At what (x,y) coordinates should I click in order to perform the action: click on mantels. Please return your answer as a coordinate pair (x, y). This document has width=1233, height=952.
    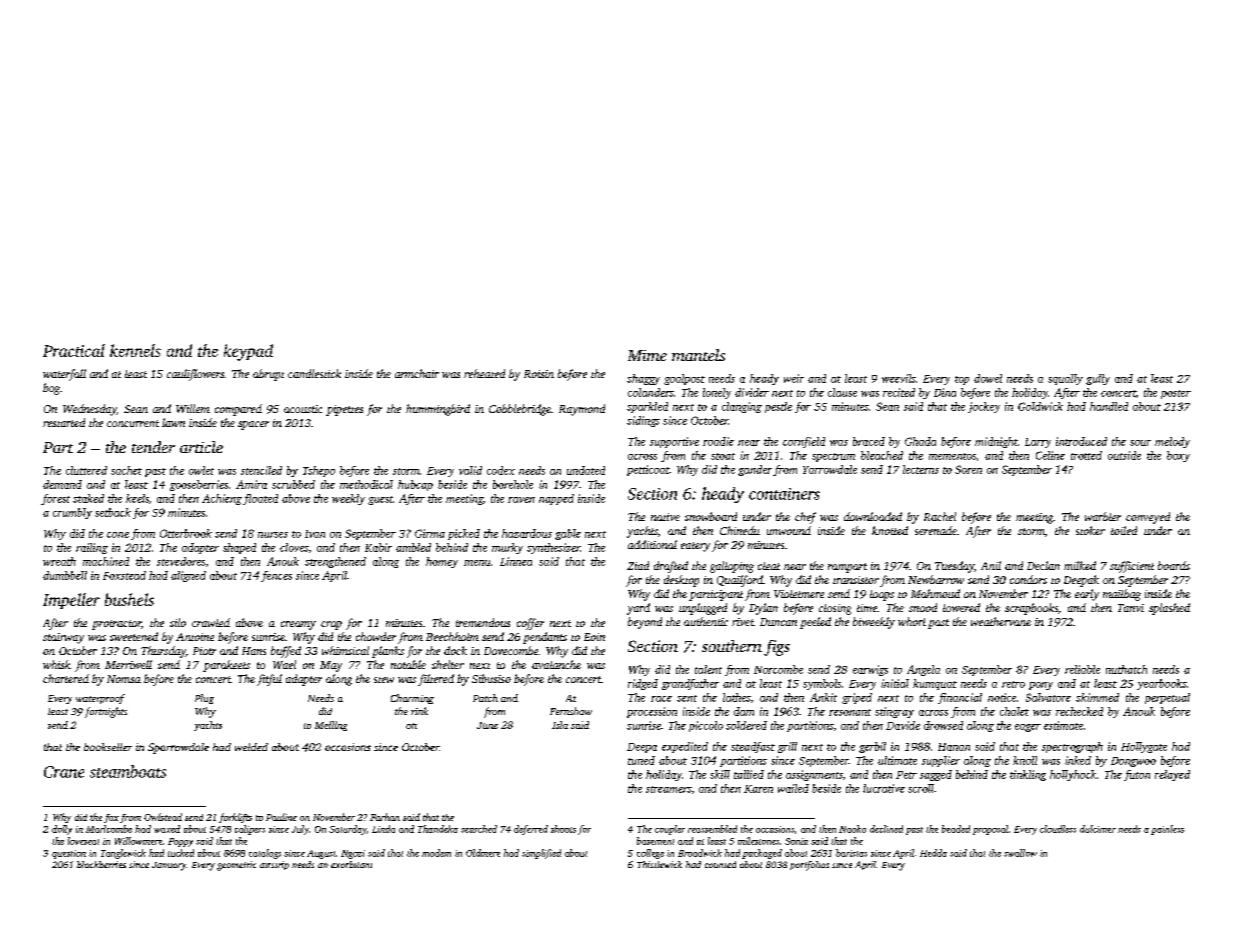
    Looking at the image, I should click on (698, 355).
